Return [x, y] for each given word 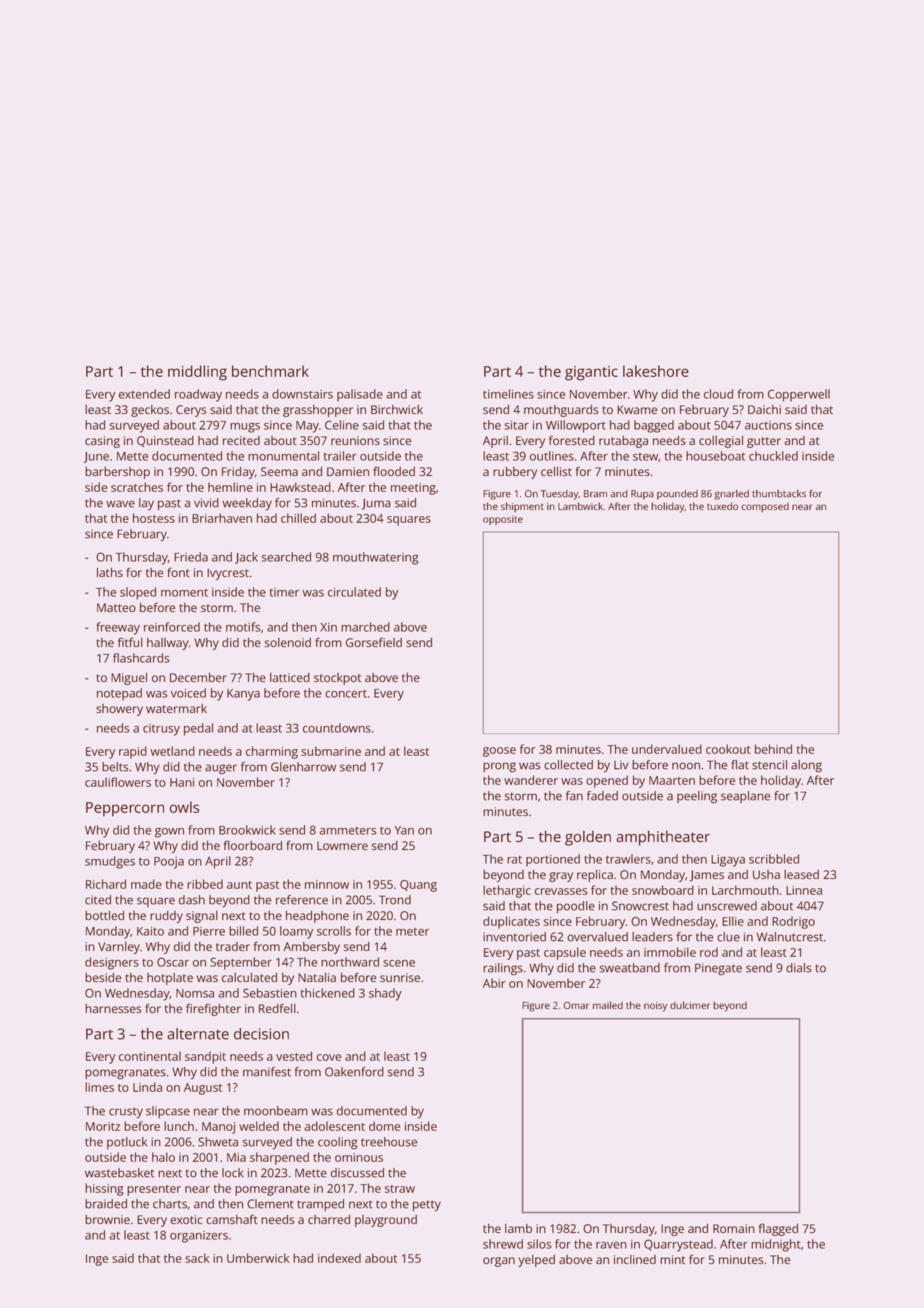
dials [799, 968]
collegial [721, 442]
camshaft [232, 1219]
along [806, 766]
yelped [536, 1261]
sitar [517, 425]
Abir [494, 983]
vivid [206, 503]
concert [346, 694]
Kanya [243, 695]
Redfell [277, 1008]
